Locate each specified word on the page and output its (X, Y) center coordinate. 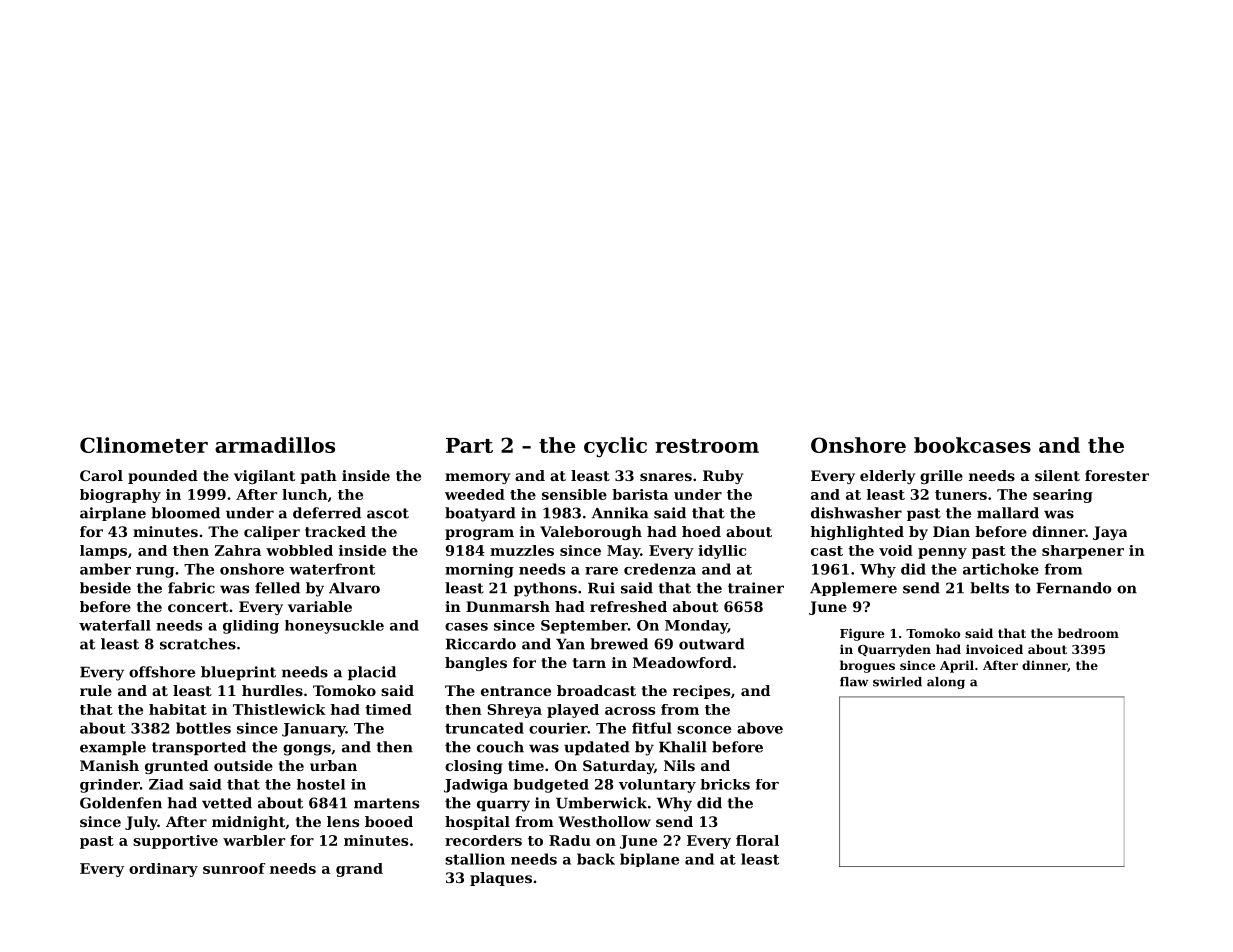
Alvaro (354, 588)
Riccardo (481, 644)
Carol (101, 475)
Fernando (1074, 588)
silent (1057, 475)
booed (389, 821)
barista (640, 494)
